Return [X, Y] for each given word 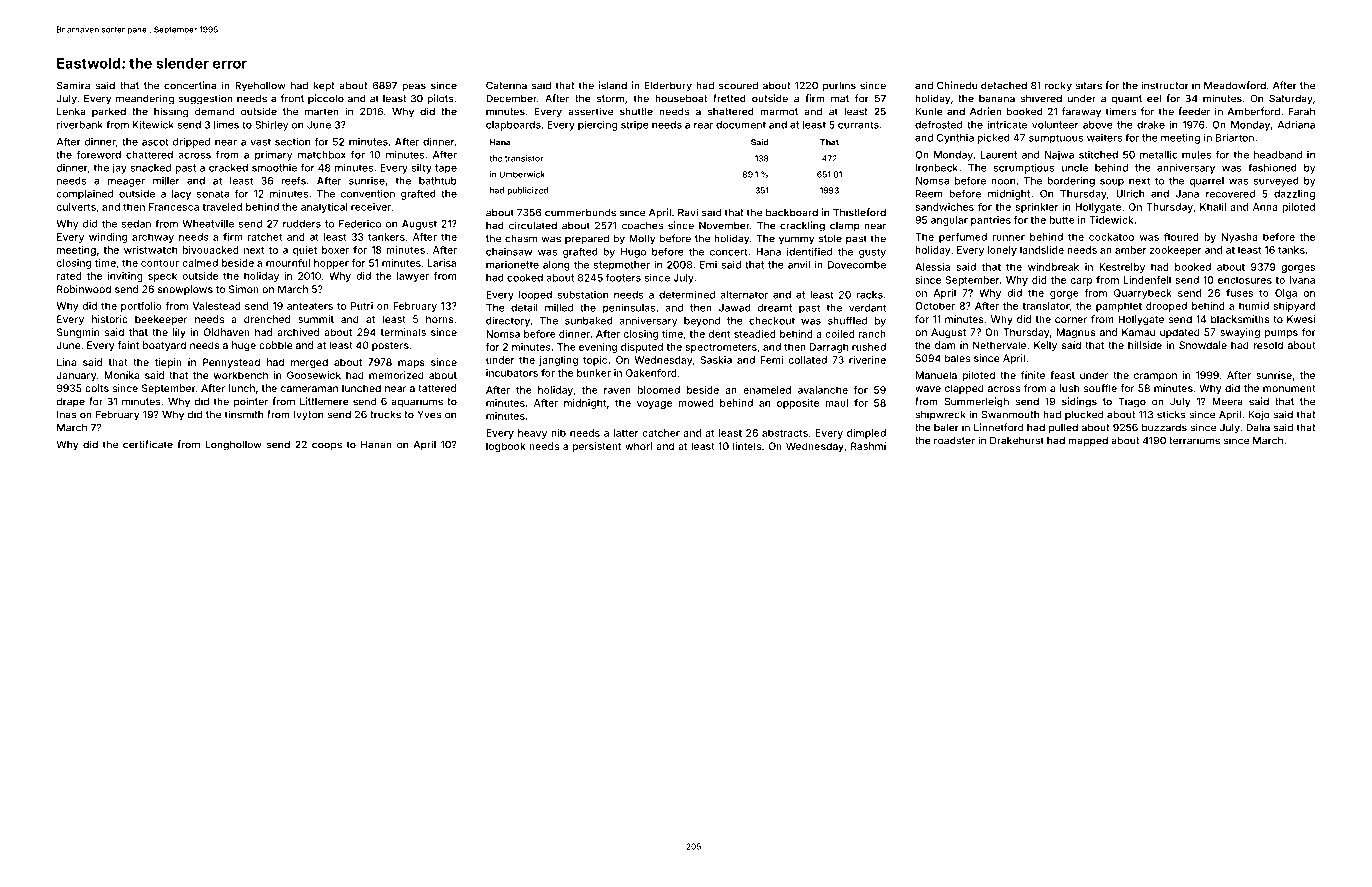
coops [327, 446]
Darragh [829, 348]
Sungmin [78, 333]
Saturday [1291, 99]
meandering [145, 99]
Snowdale [1203, 345]
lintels [747, 446]
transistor [524, 158]
